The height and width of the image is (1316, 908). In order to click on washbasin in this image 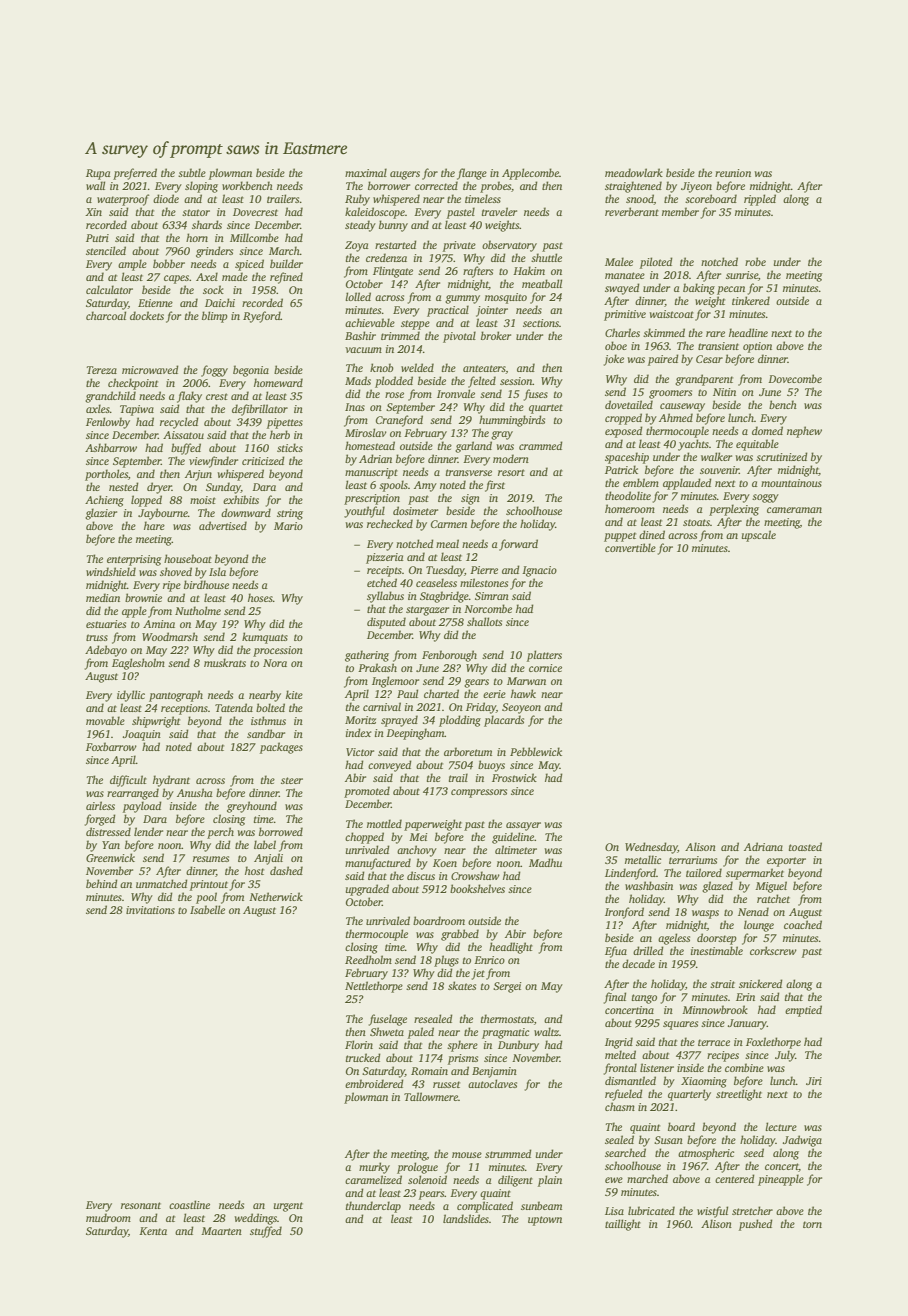, I will do `click(649, 885)`.
